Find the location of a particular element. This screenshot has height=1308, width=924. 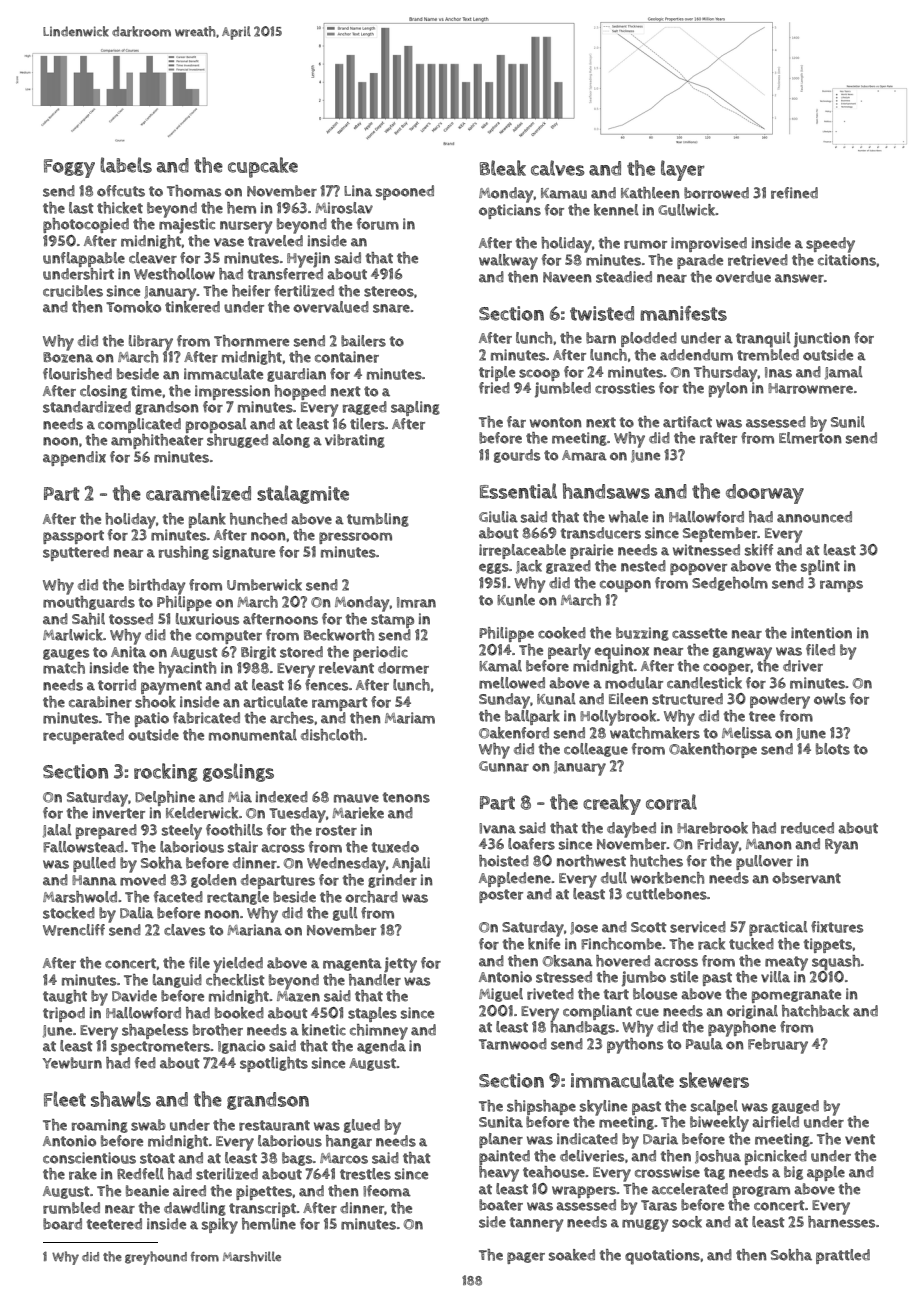

cupcake is located at coordinates (263, 167).
